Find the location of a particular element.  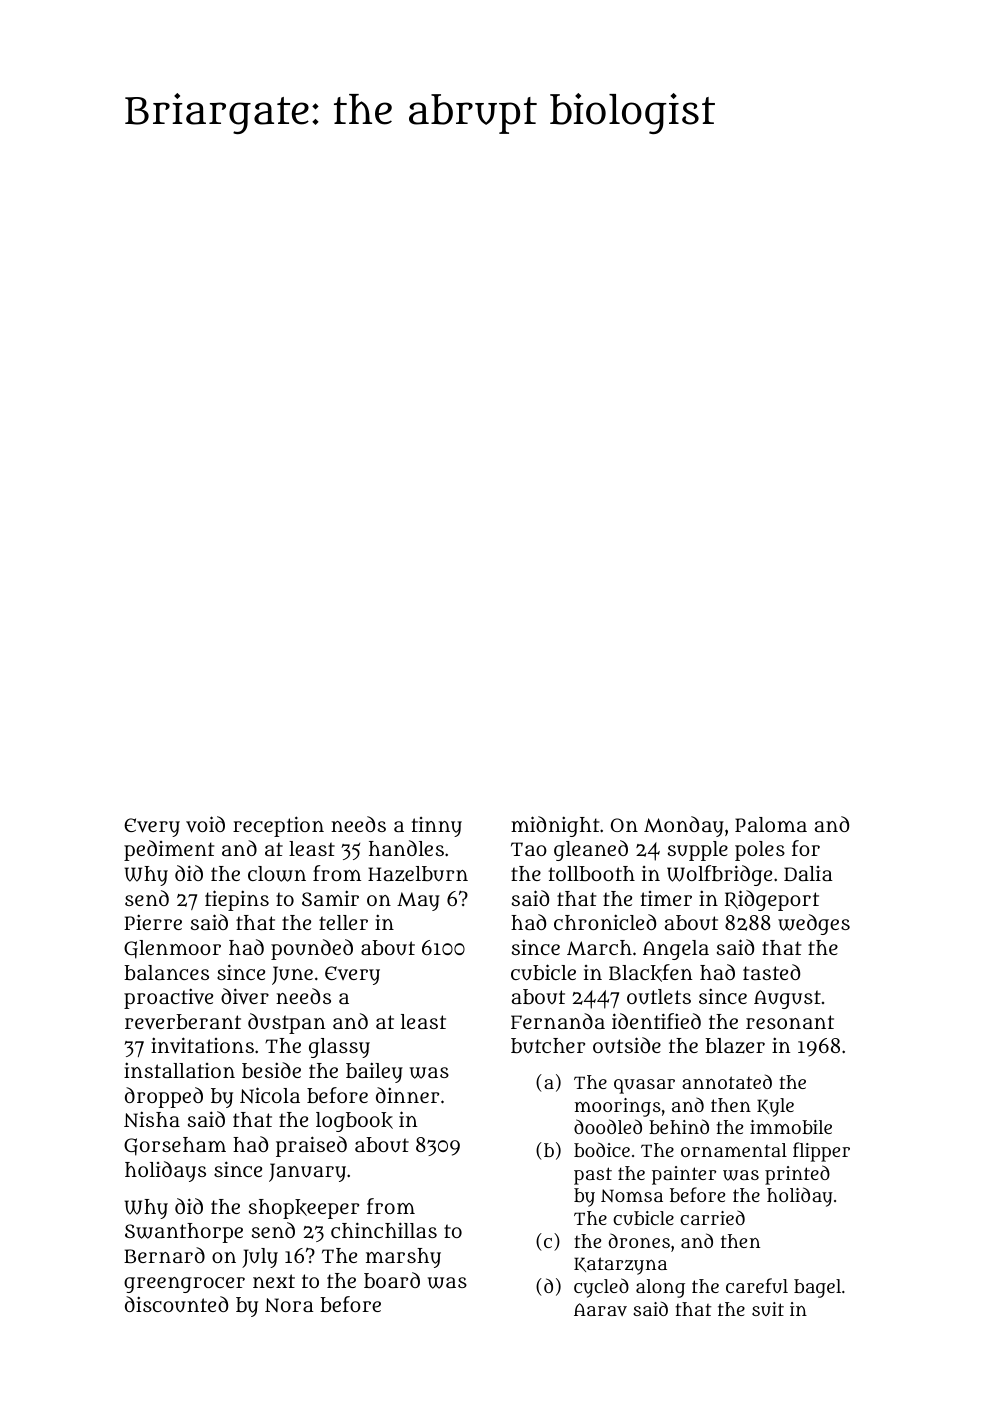

Bernard is located at coordinates (164, 1255).
